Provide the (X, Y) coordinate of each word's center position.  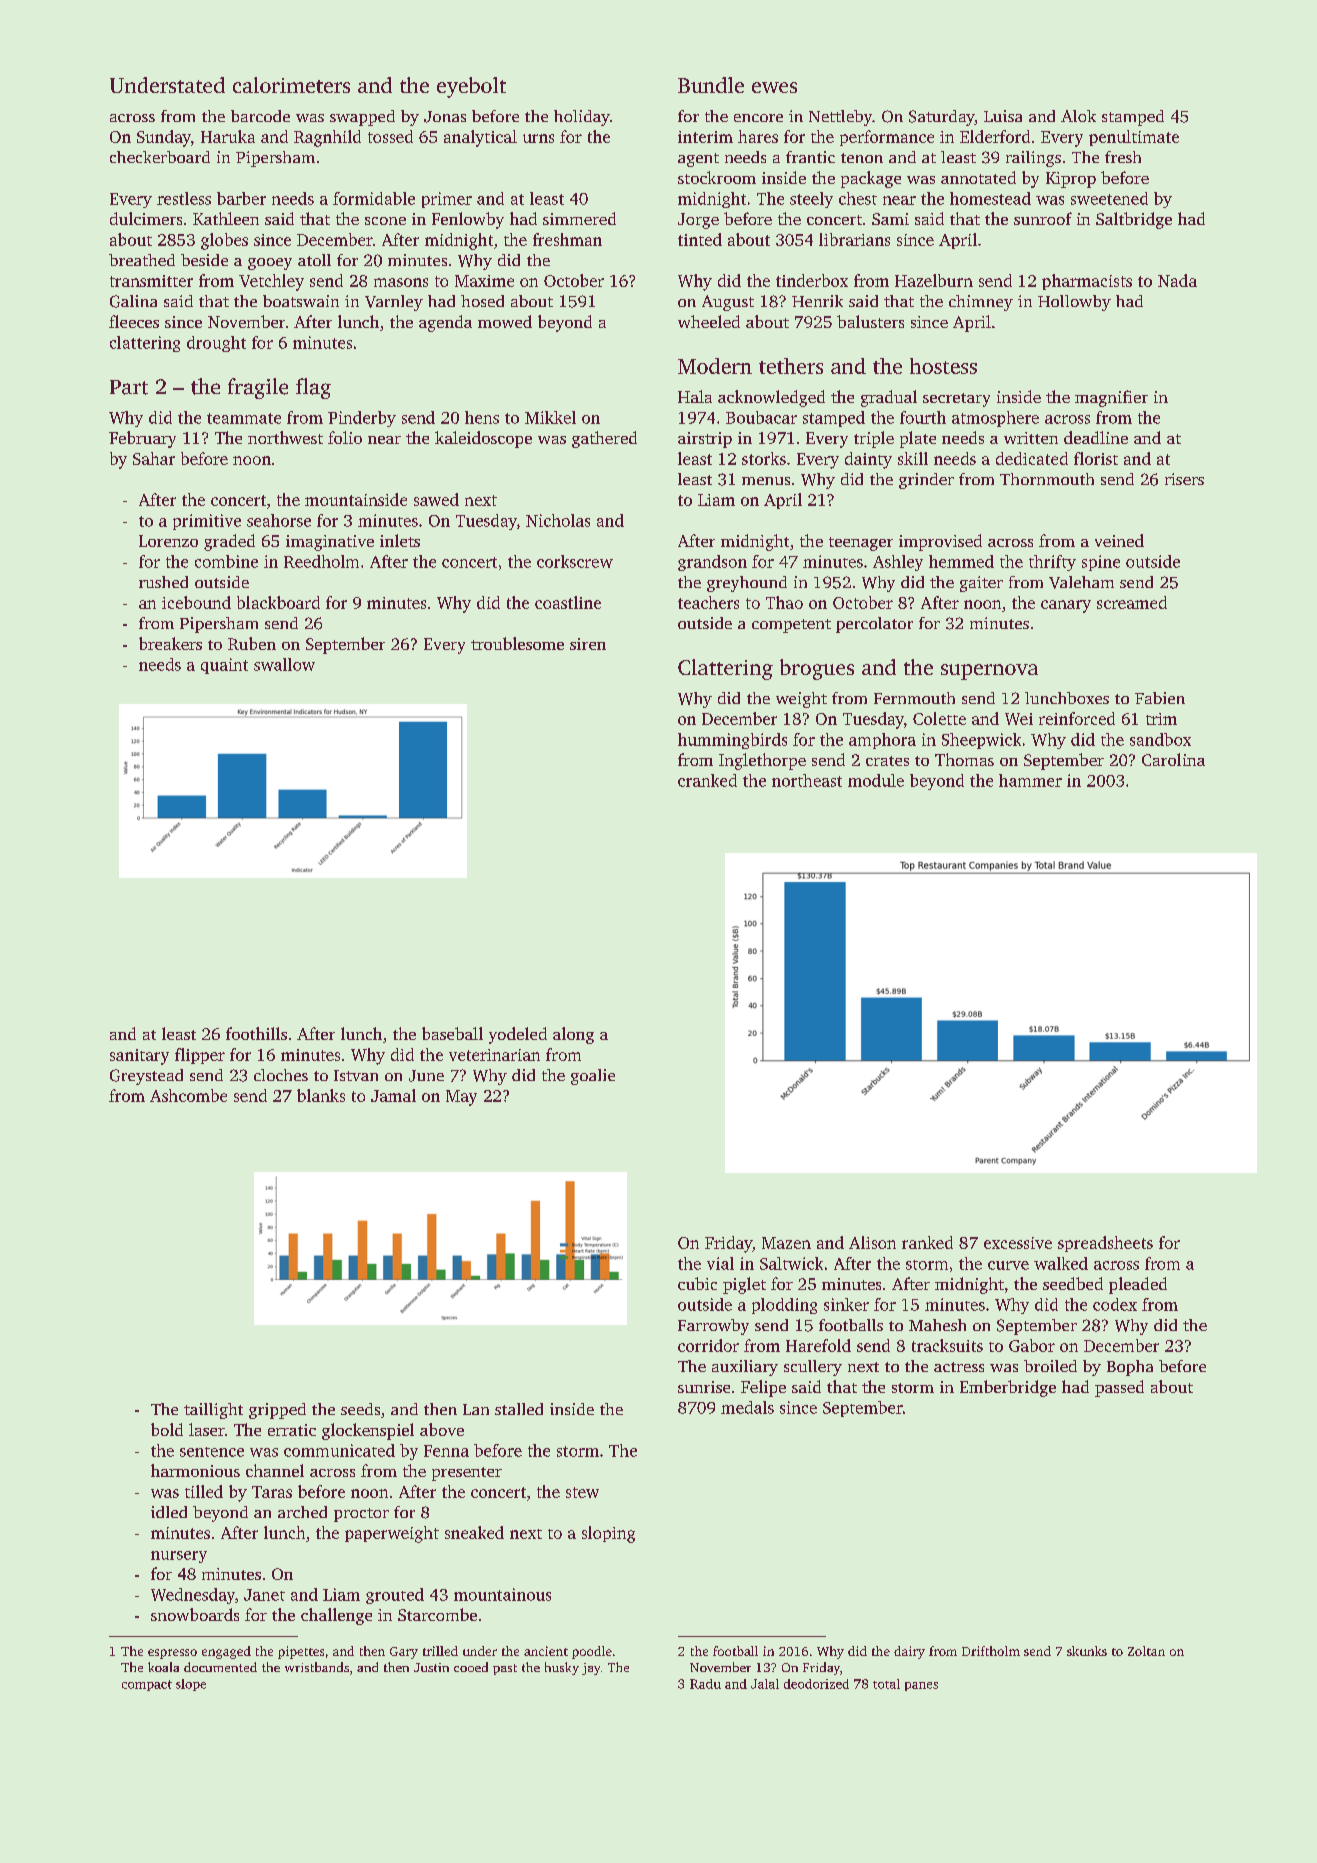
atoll (314, 260)
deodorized (816, 1684)
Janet (264, 1595)
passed (1119, 1388)
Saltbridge (1134, 220)
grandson (712, 563)
